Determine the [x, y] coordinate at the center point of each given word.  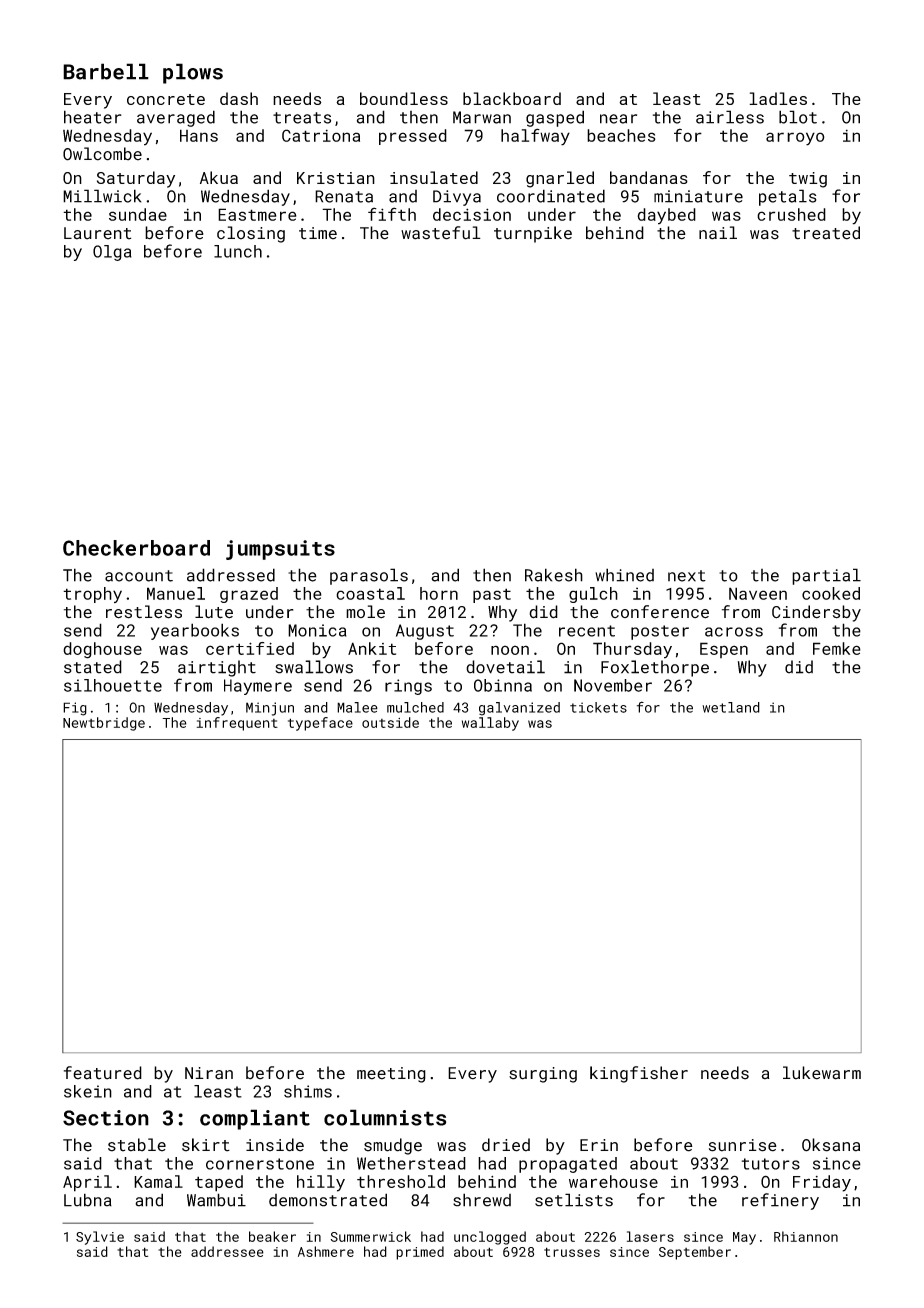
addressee [227, 1251]
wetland [731, 707]
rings [408, 687]
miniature [698, 196]
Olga [112, 253]
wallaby [490, 724]
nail [718, 233]
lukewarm [822, 1073]
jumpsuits [280, 550]
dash [239, 98]
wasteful [441, 233]
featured [103, 1073]
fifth [392, 214]
